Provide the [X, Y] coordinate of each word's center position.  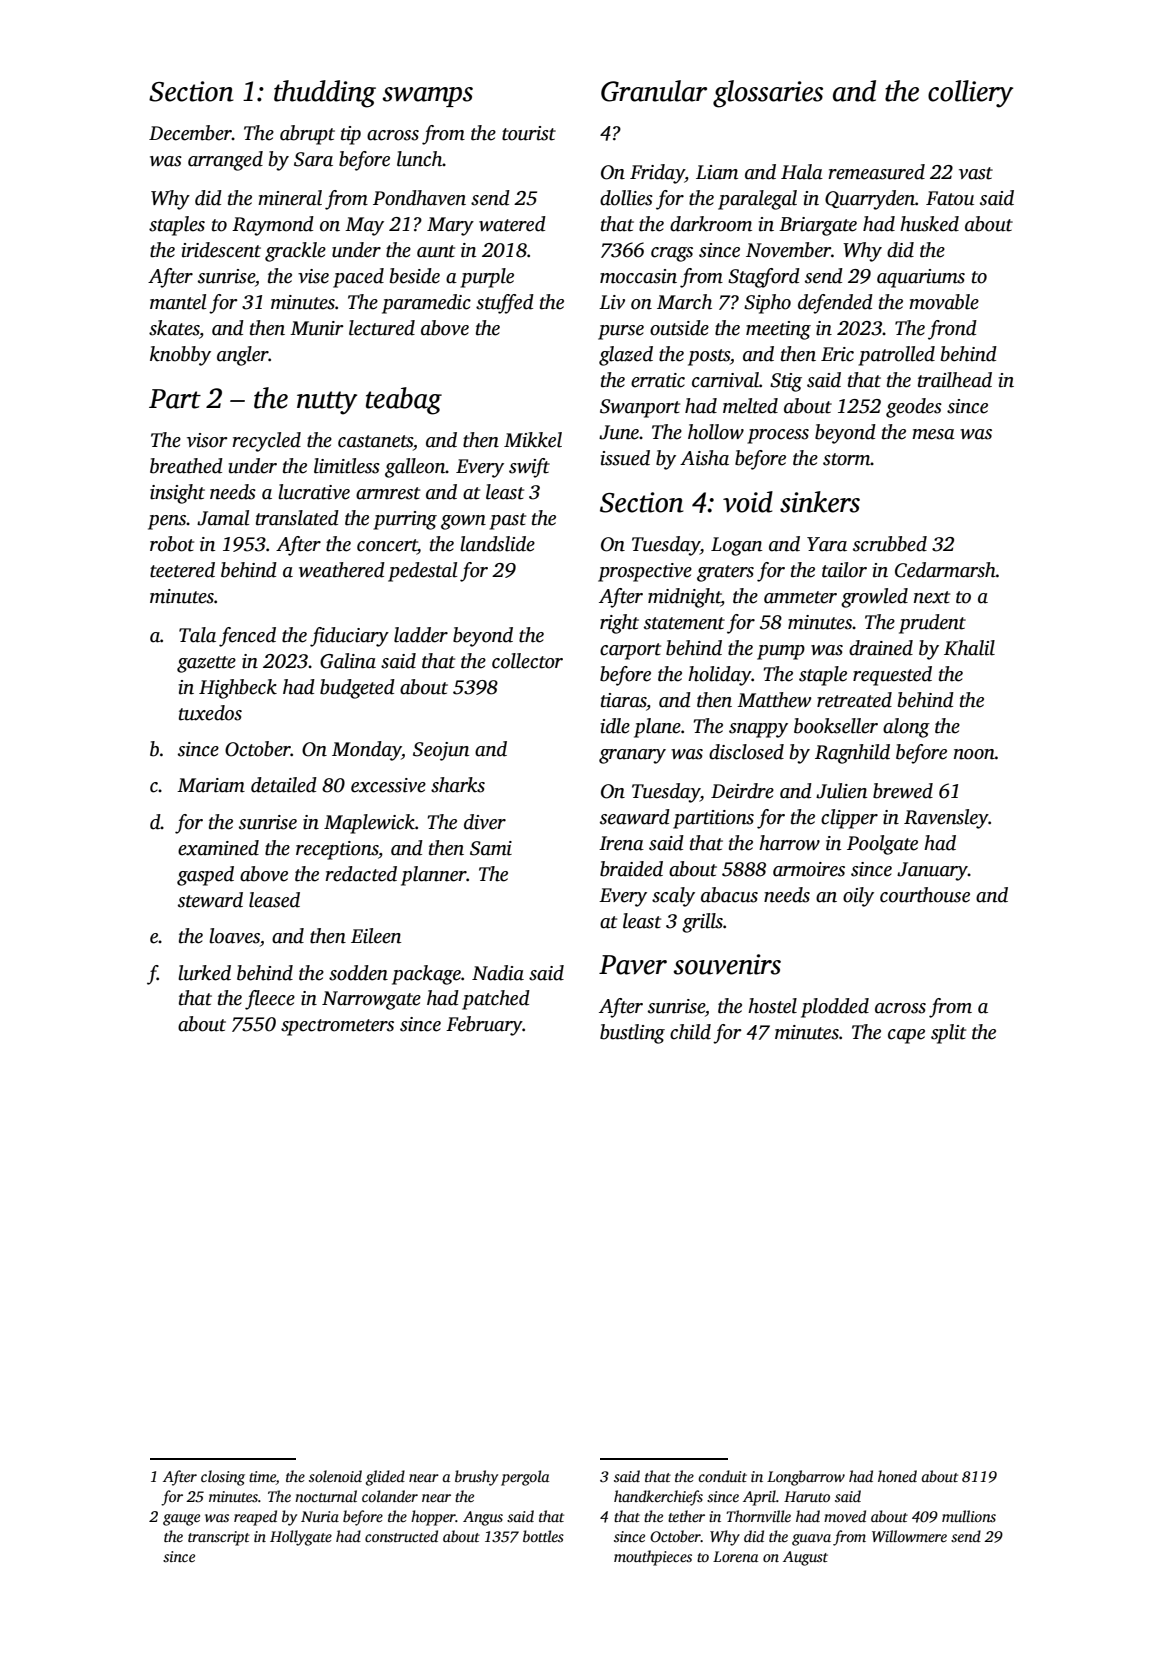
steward [210, 900]
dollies [626, 198]
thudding [325, 94]
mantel [178, 302]
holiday [719, 676]
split [948, 1034]
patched [496, 1000]
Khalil [969, 648]
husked [929, 224]
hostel [772, 1006]
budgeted [357, 689]
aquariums [921, 278]
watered [512, 224]
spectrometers [337, 1027]
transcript [219, 1538]
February [484, 1026]
